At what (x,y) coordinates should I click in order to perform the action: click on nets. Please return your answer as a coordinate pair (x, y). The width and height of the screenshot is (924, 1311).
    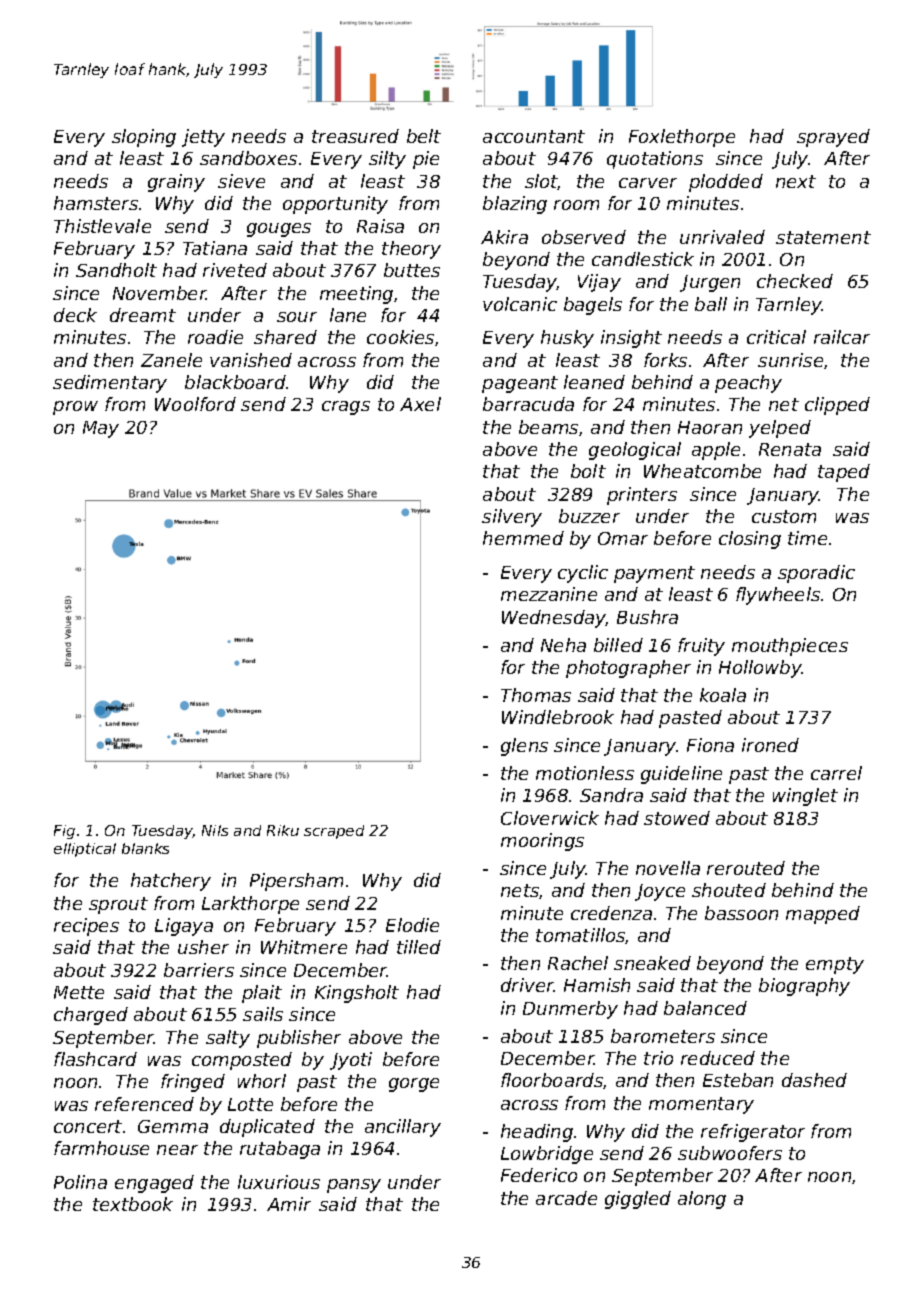
    Looking at the image, I should click on (520, 890).
